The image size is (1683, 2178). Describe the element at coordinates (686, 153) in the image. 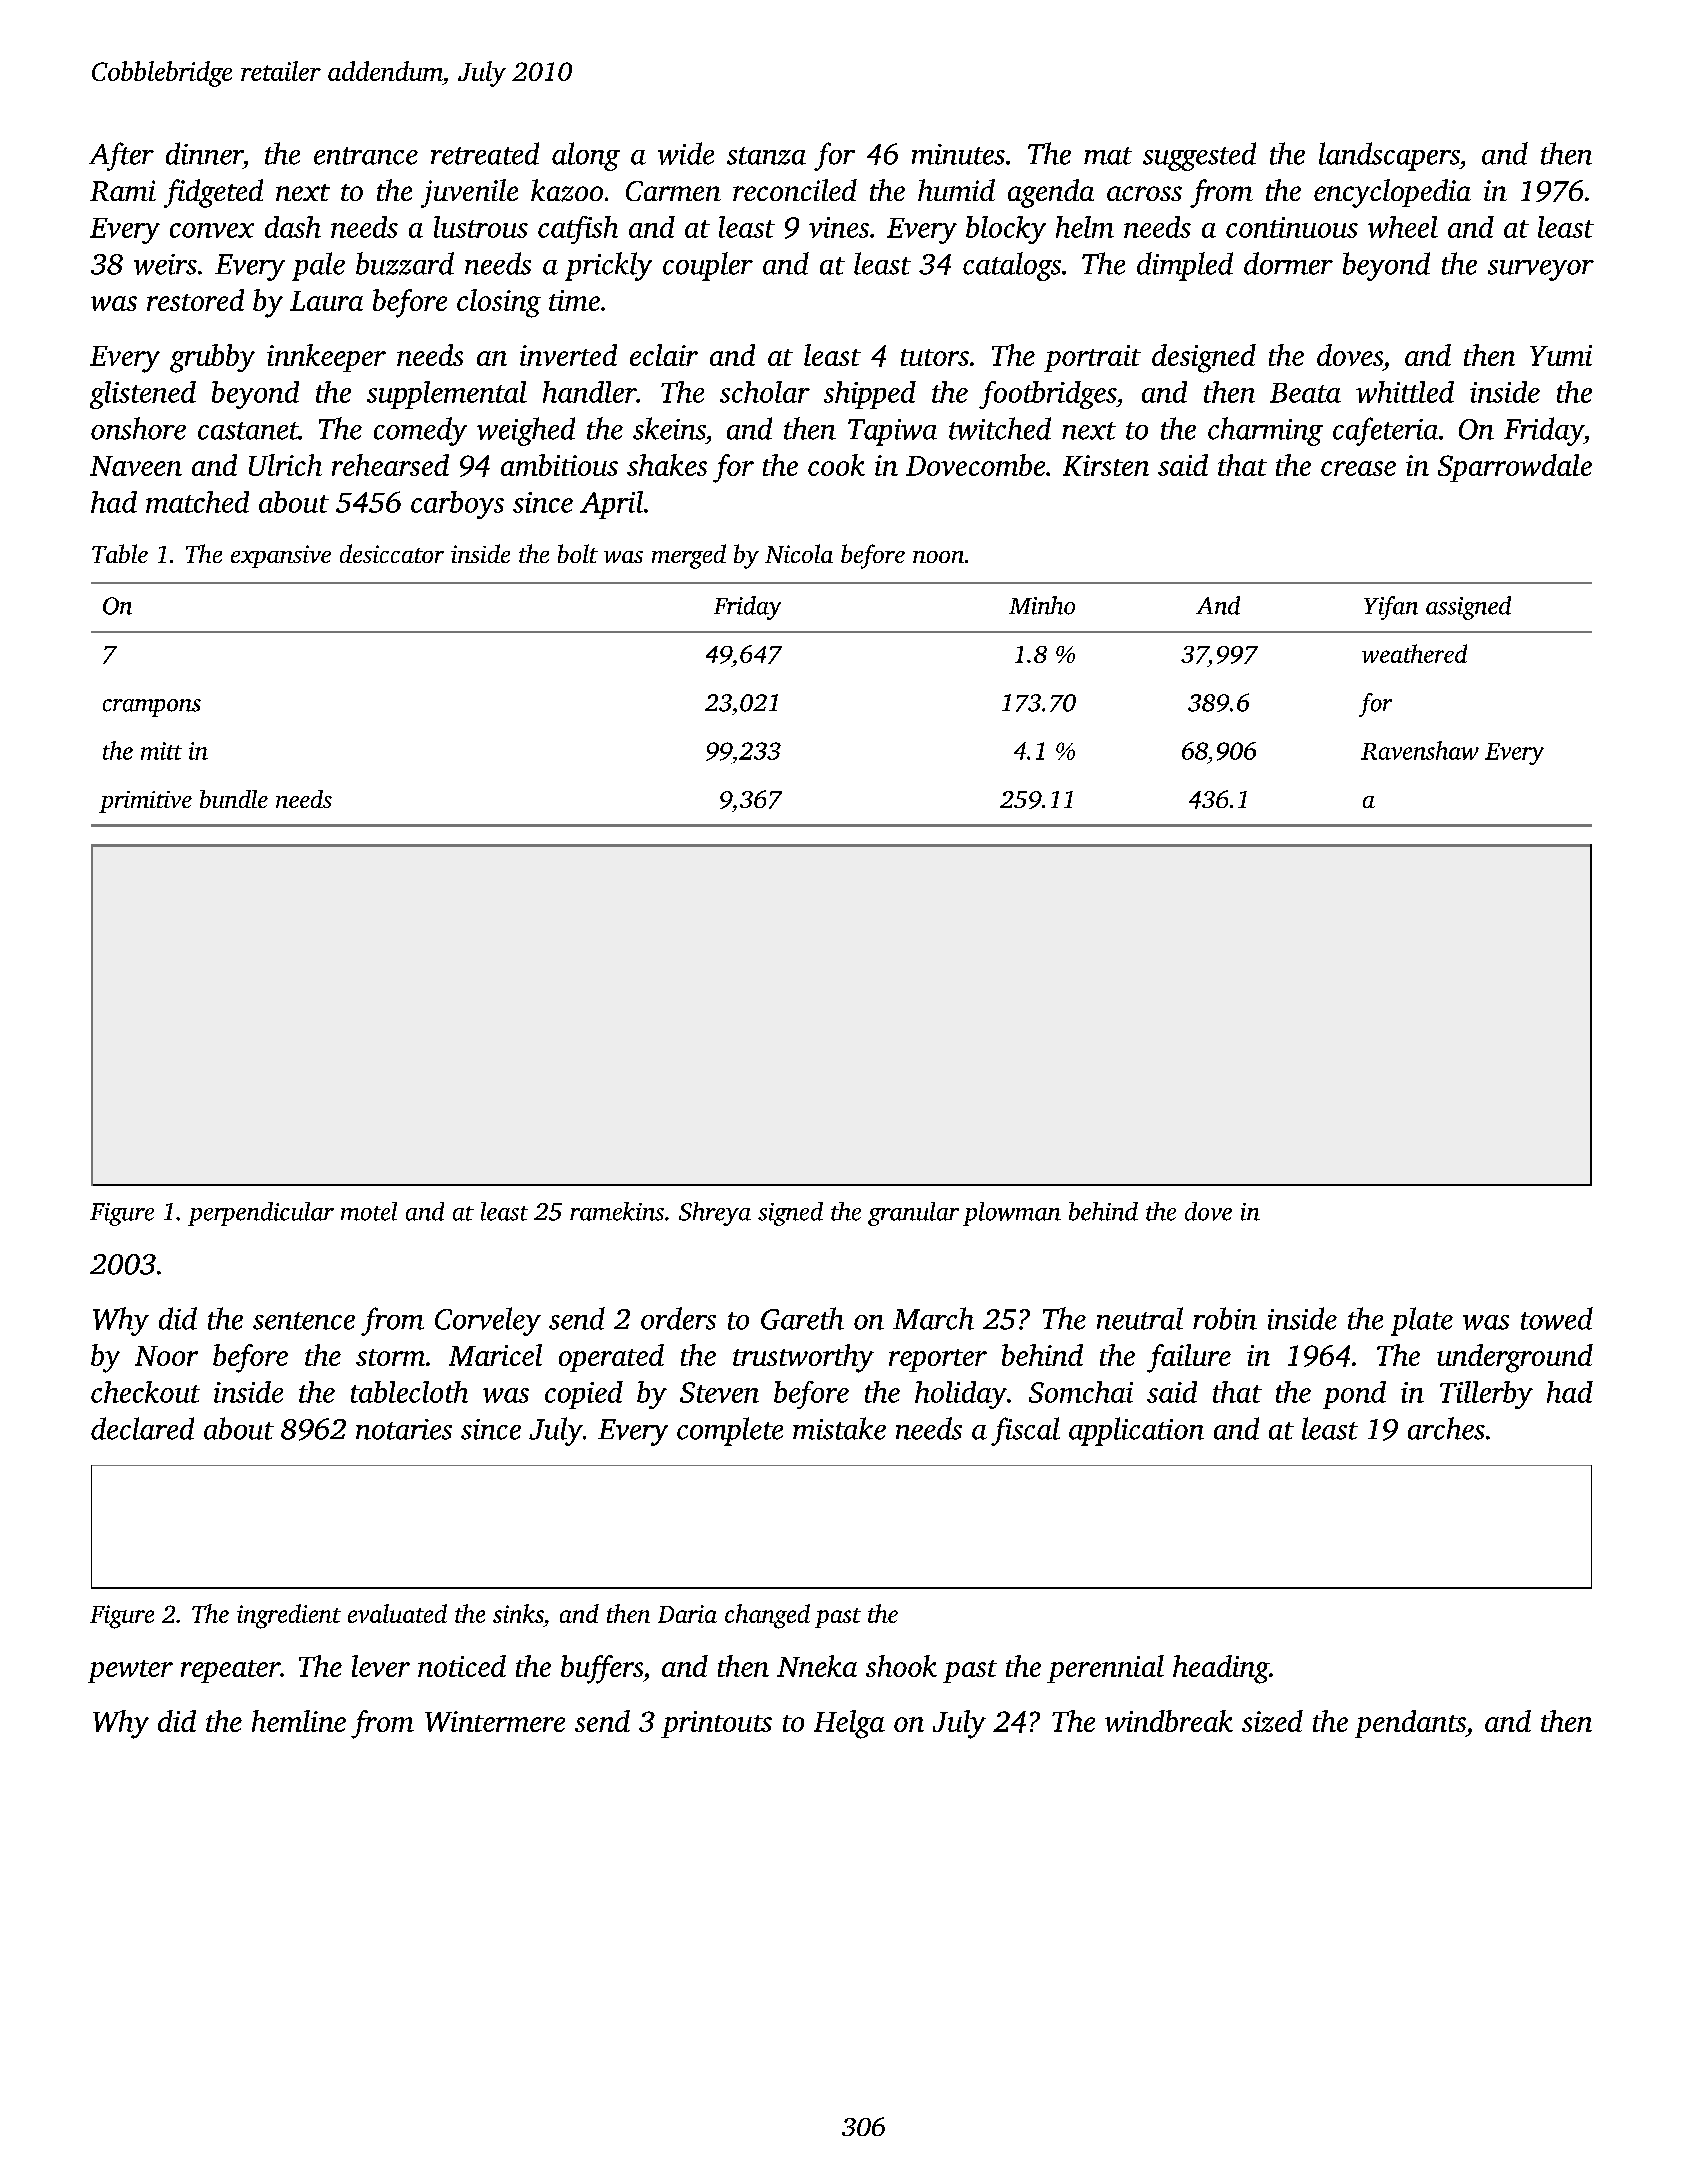

I see `wide` at that location.
